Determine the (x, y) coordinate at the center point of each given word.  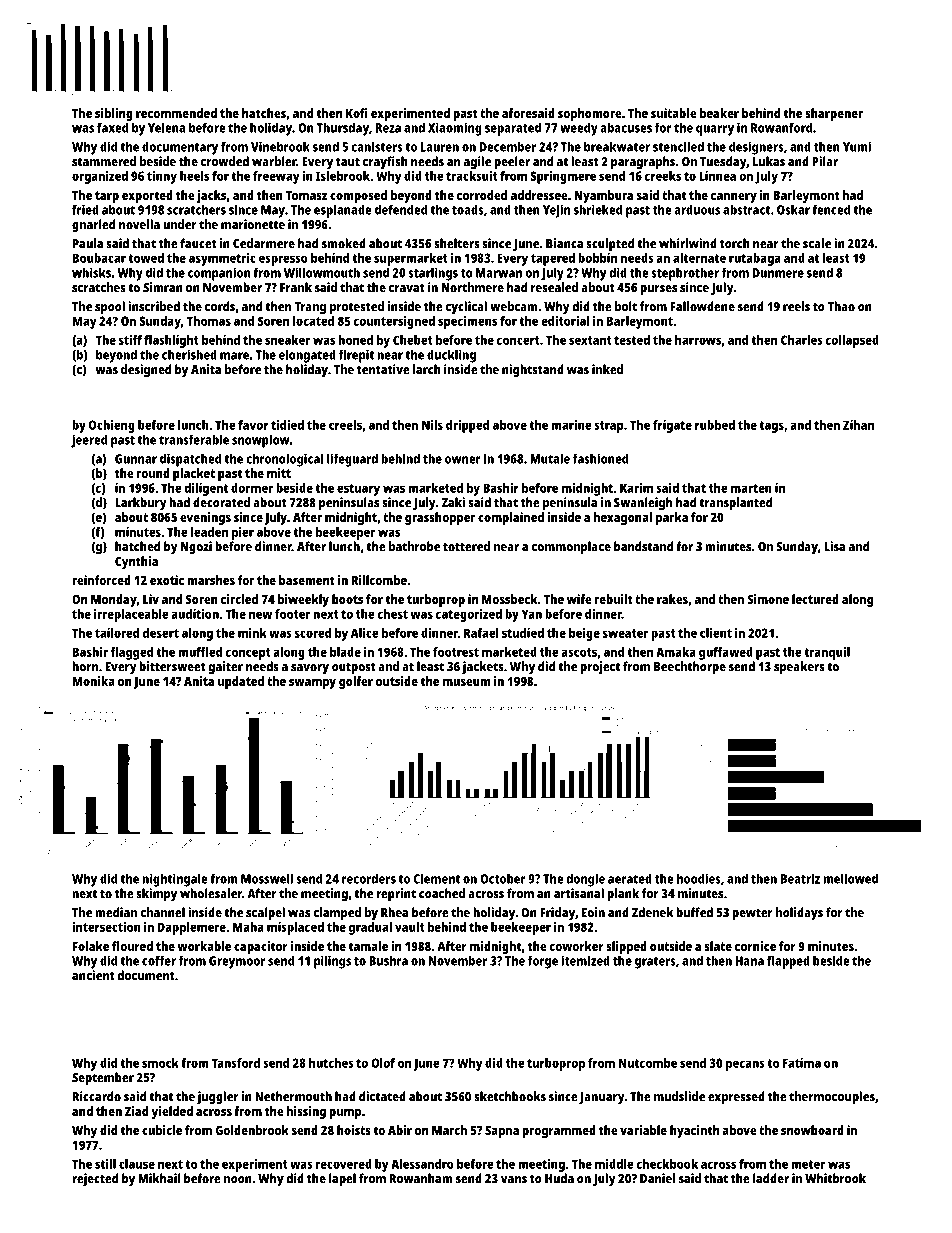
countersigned (394, 322)
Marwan (499, 273)
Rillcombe (379, 580)
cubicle (162, 1130)
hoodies (699, 879)
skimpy (156, 895)
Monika (94, 681)
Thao (841, 306)
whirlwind (688, 243)
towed (146, 258)
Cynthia (136, 562)
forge (543, 962)
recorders (369, 879)
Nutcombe (648, 1063)
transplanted (735, 504)
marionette (253, 224)
